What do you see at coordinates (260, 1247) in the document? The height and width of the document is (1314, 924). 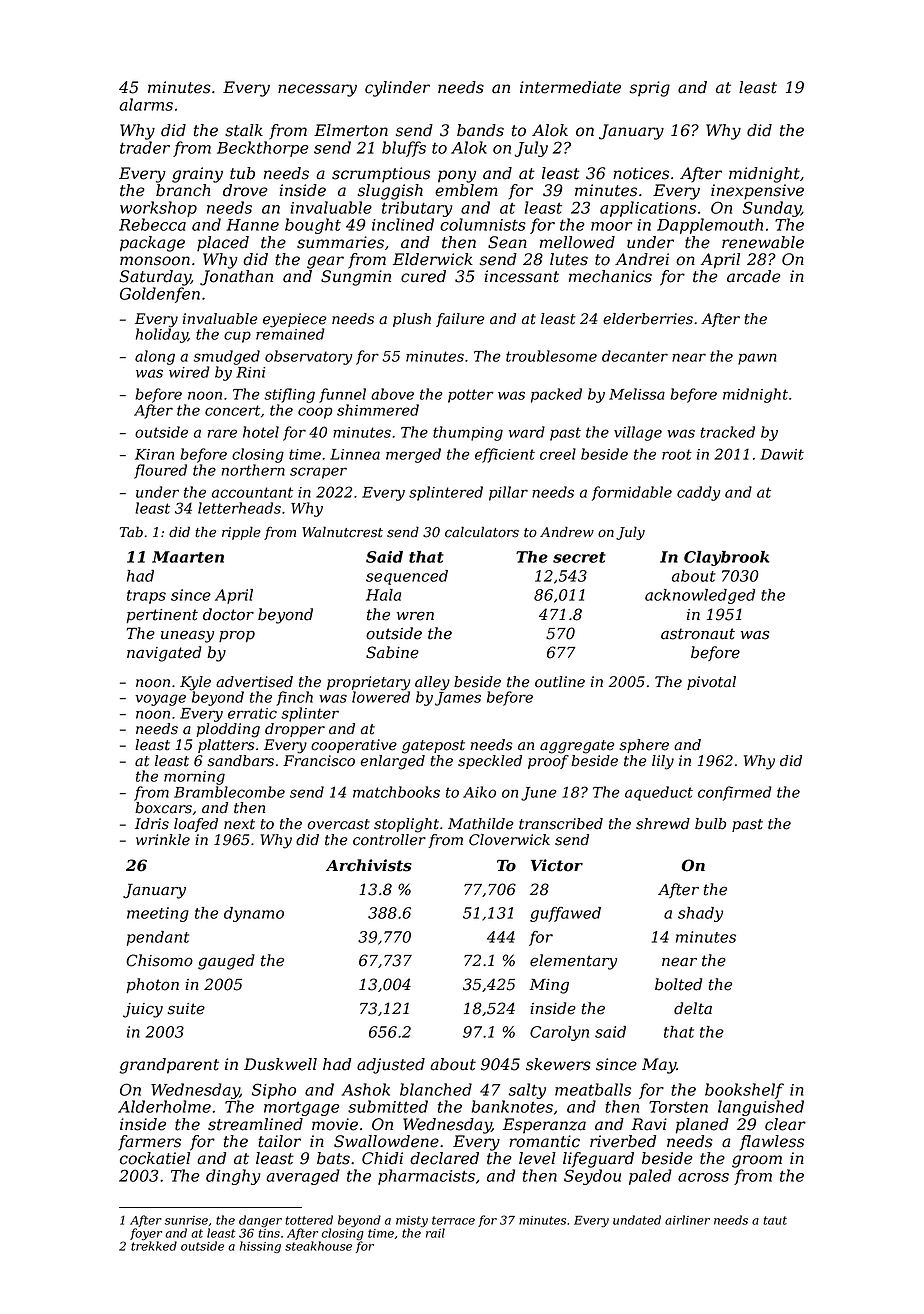 I see `hissing` at bounding box center [260, 1247].
